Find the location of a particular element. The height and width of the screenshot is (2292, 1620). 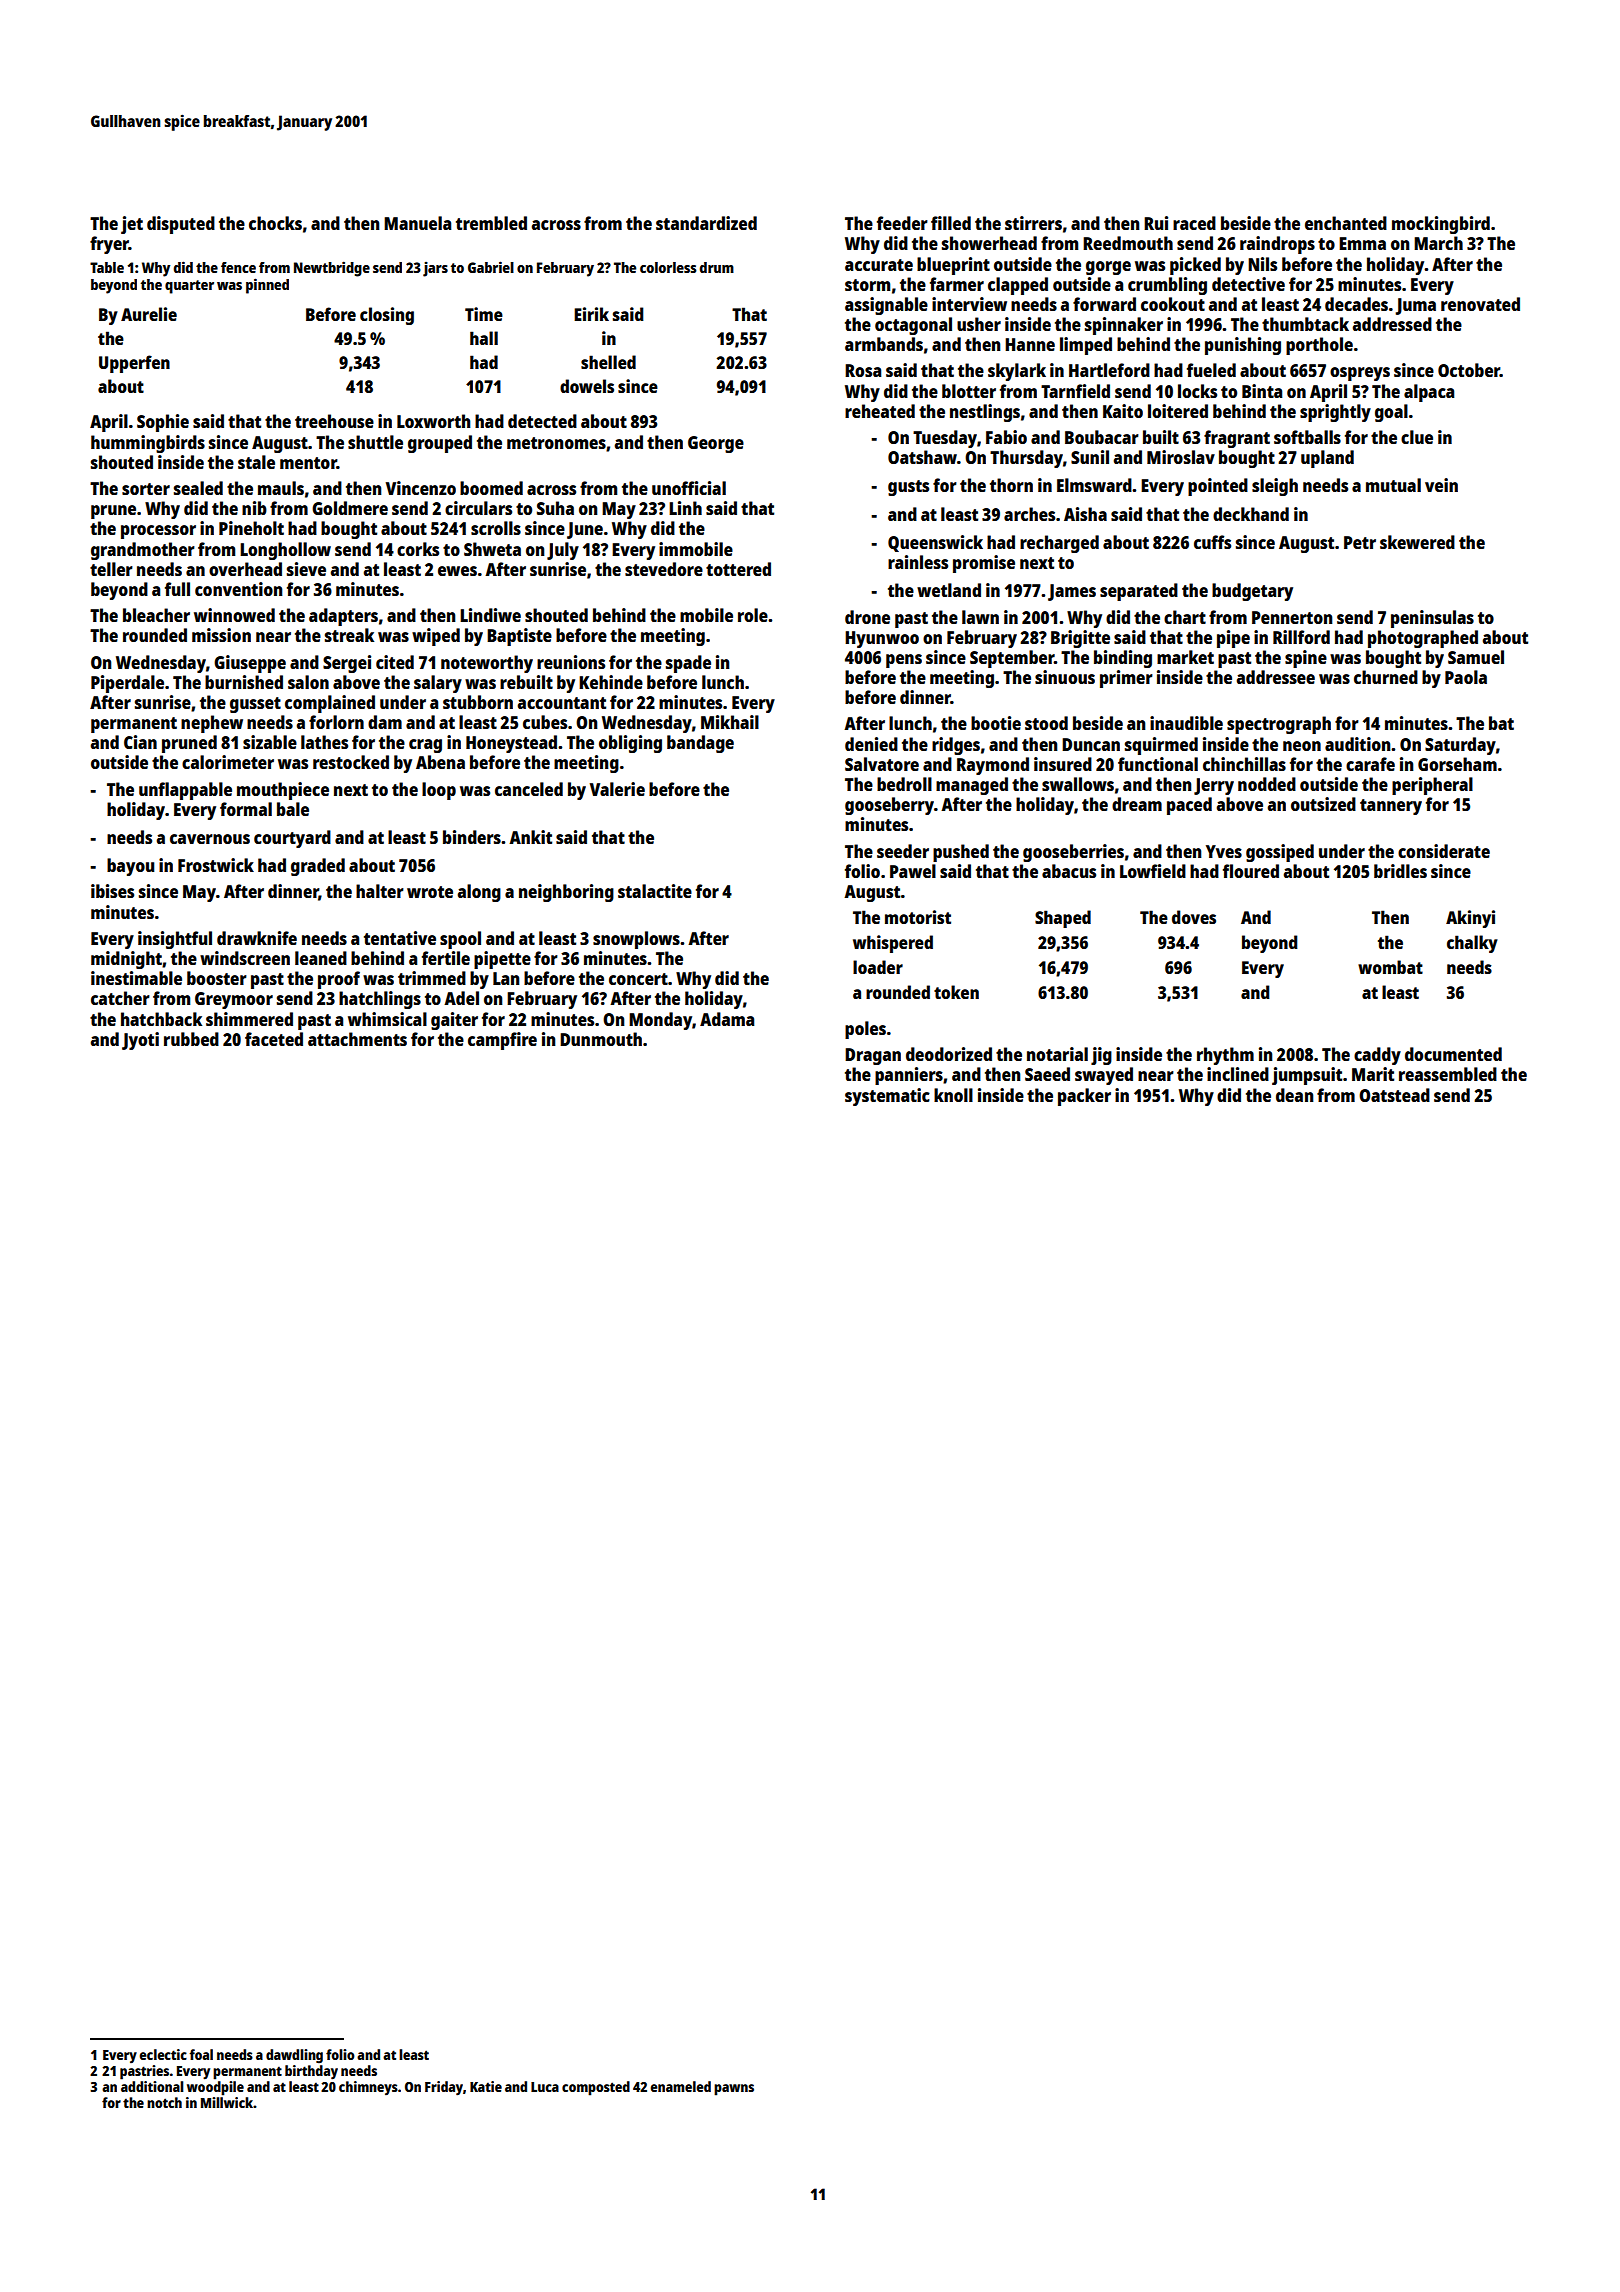

Adama is located at coordinates (727, 1019).
